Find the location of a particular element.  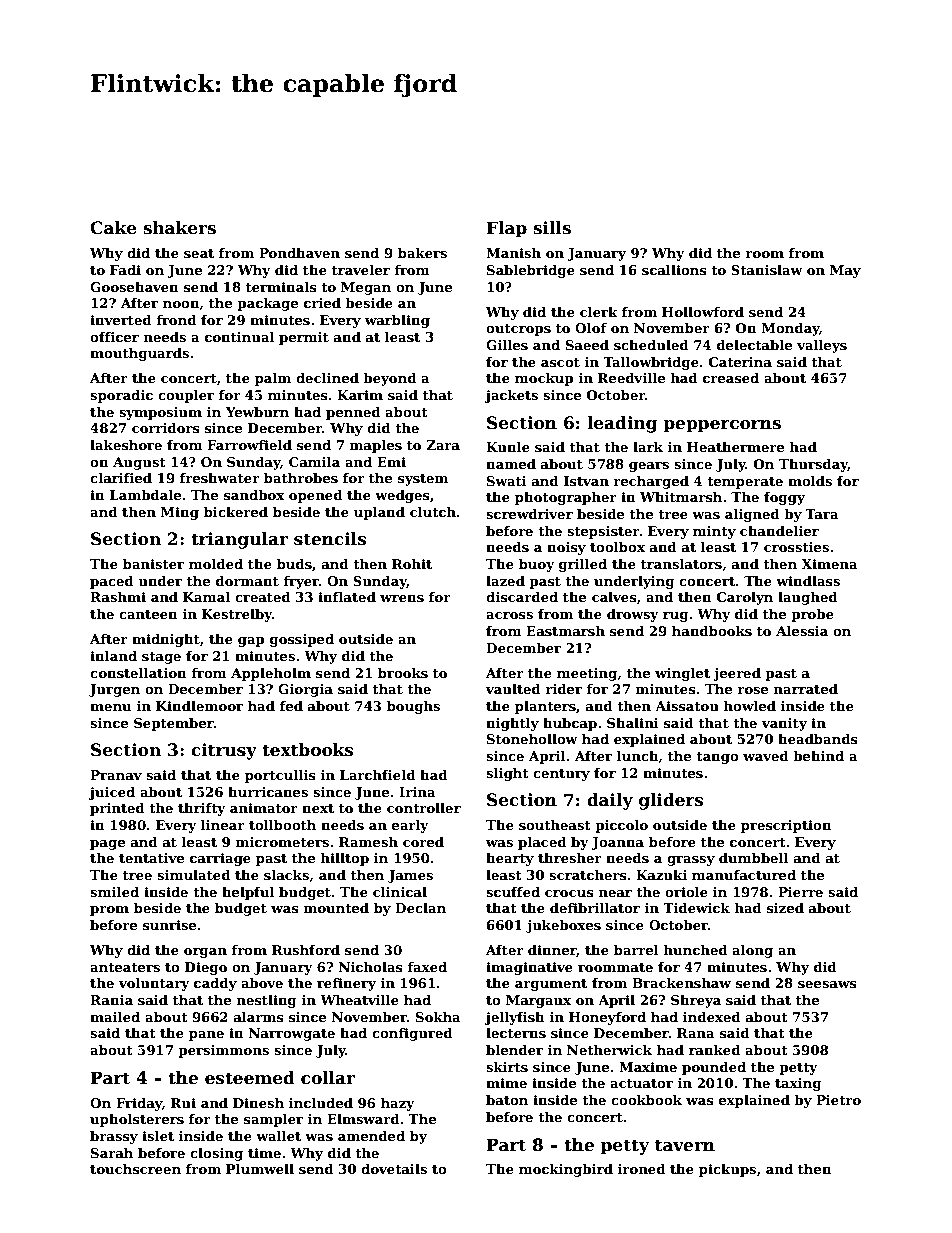

Pietro is located at coordinates (838, 1100).
